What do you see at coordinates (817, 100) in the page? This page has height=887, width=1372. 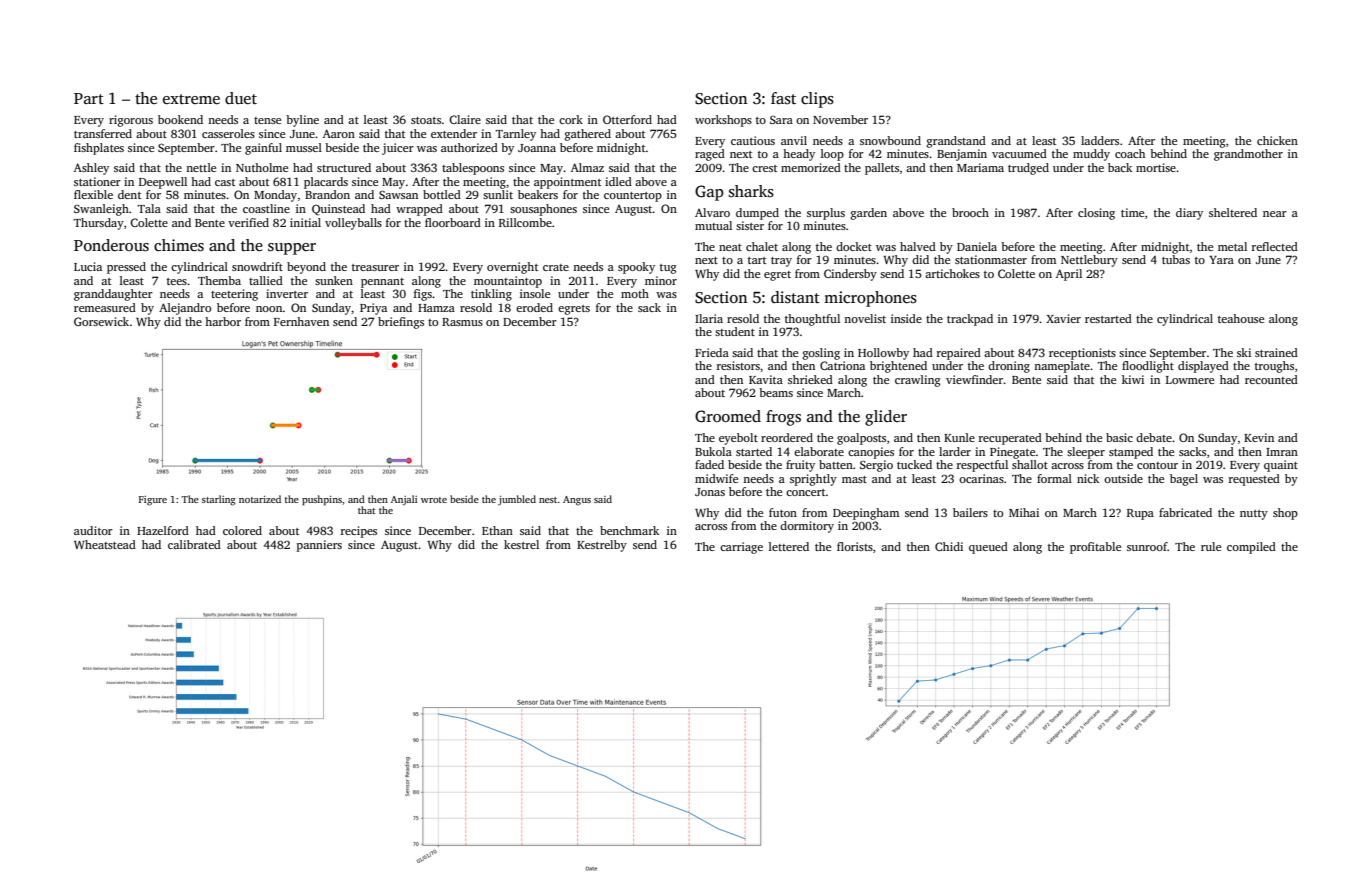 I see `clips` at bounding box center [817, 100].
